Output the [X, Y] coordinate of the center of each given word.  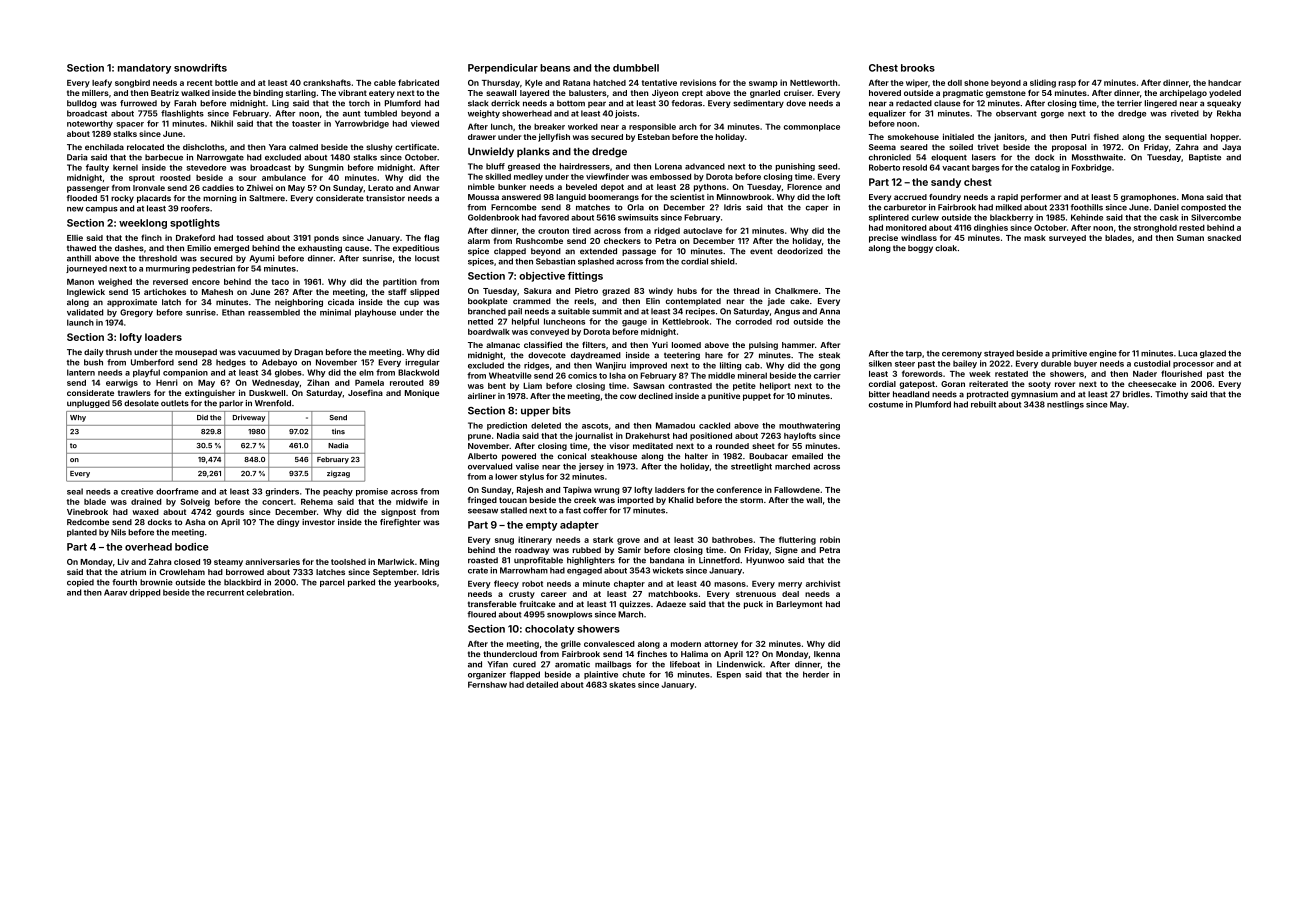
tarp [913, 354]
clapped [510, 252]
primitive [1069, 354]
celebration [269, 592]
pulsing [763, 346]
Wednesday [275, 384]
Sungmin [326, 168]
